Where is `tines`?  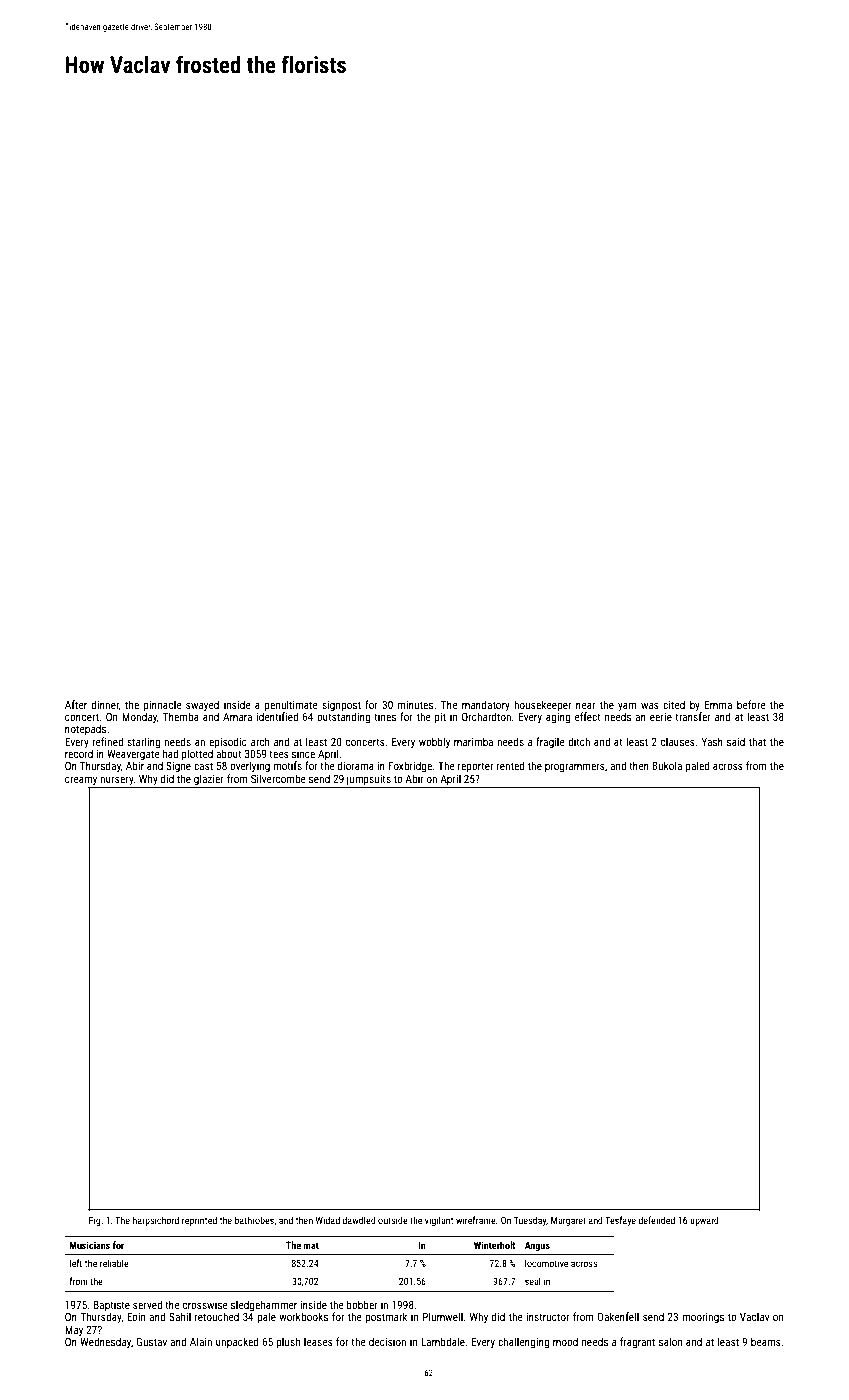 tines is located at coordinates (385, 717).
